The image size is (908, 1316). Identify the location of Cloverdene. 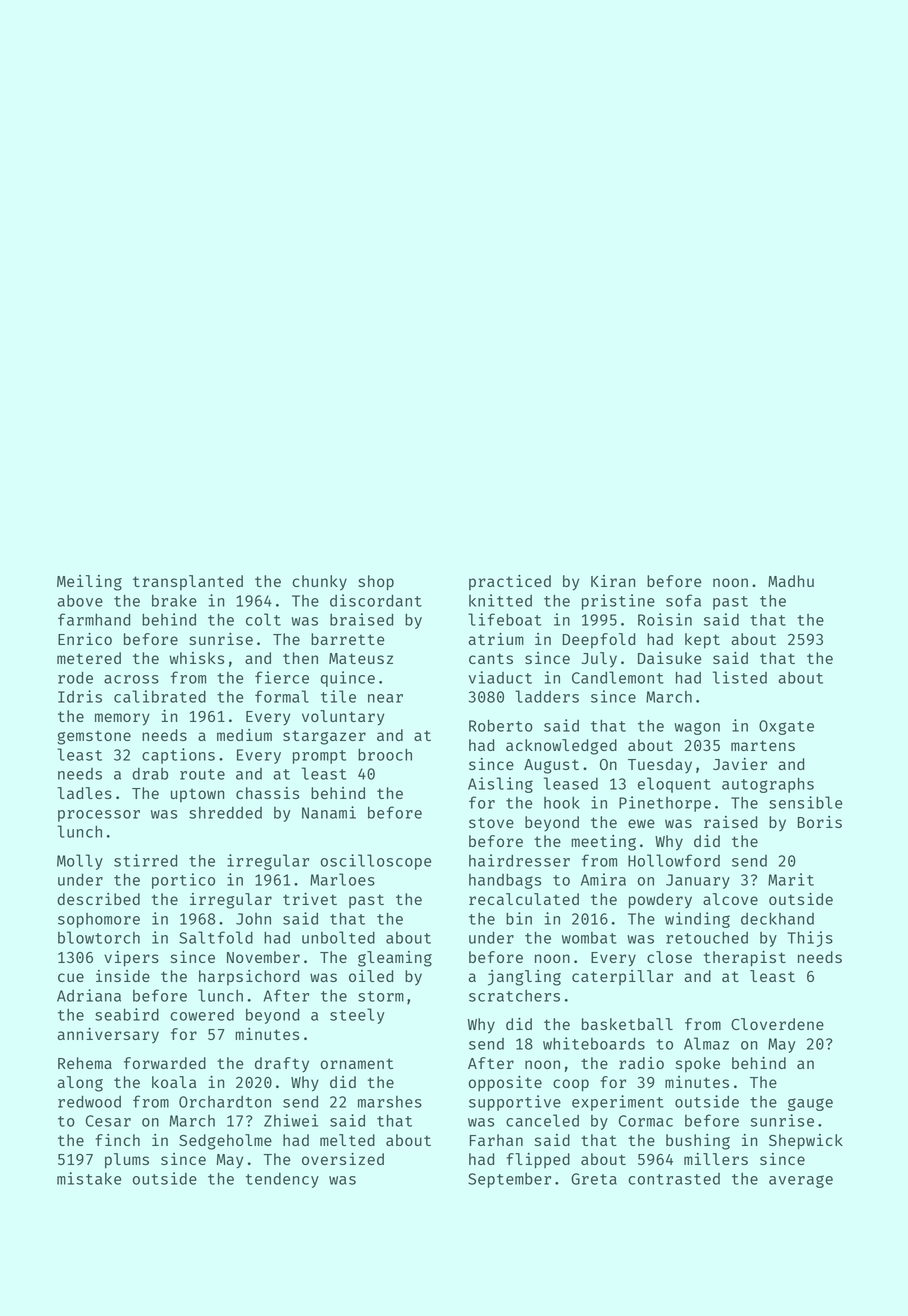
(777, 1024).
